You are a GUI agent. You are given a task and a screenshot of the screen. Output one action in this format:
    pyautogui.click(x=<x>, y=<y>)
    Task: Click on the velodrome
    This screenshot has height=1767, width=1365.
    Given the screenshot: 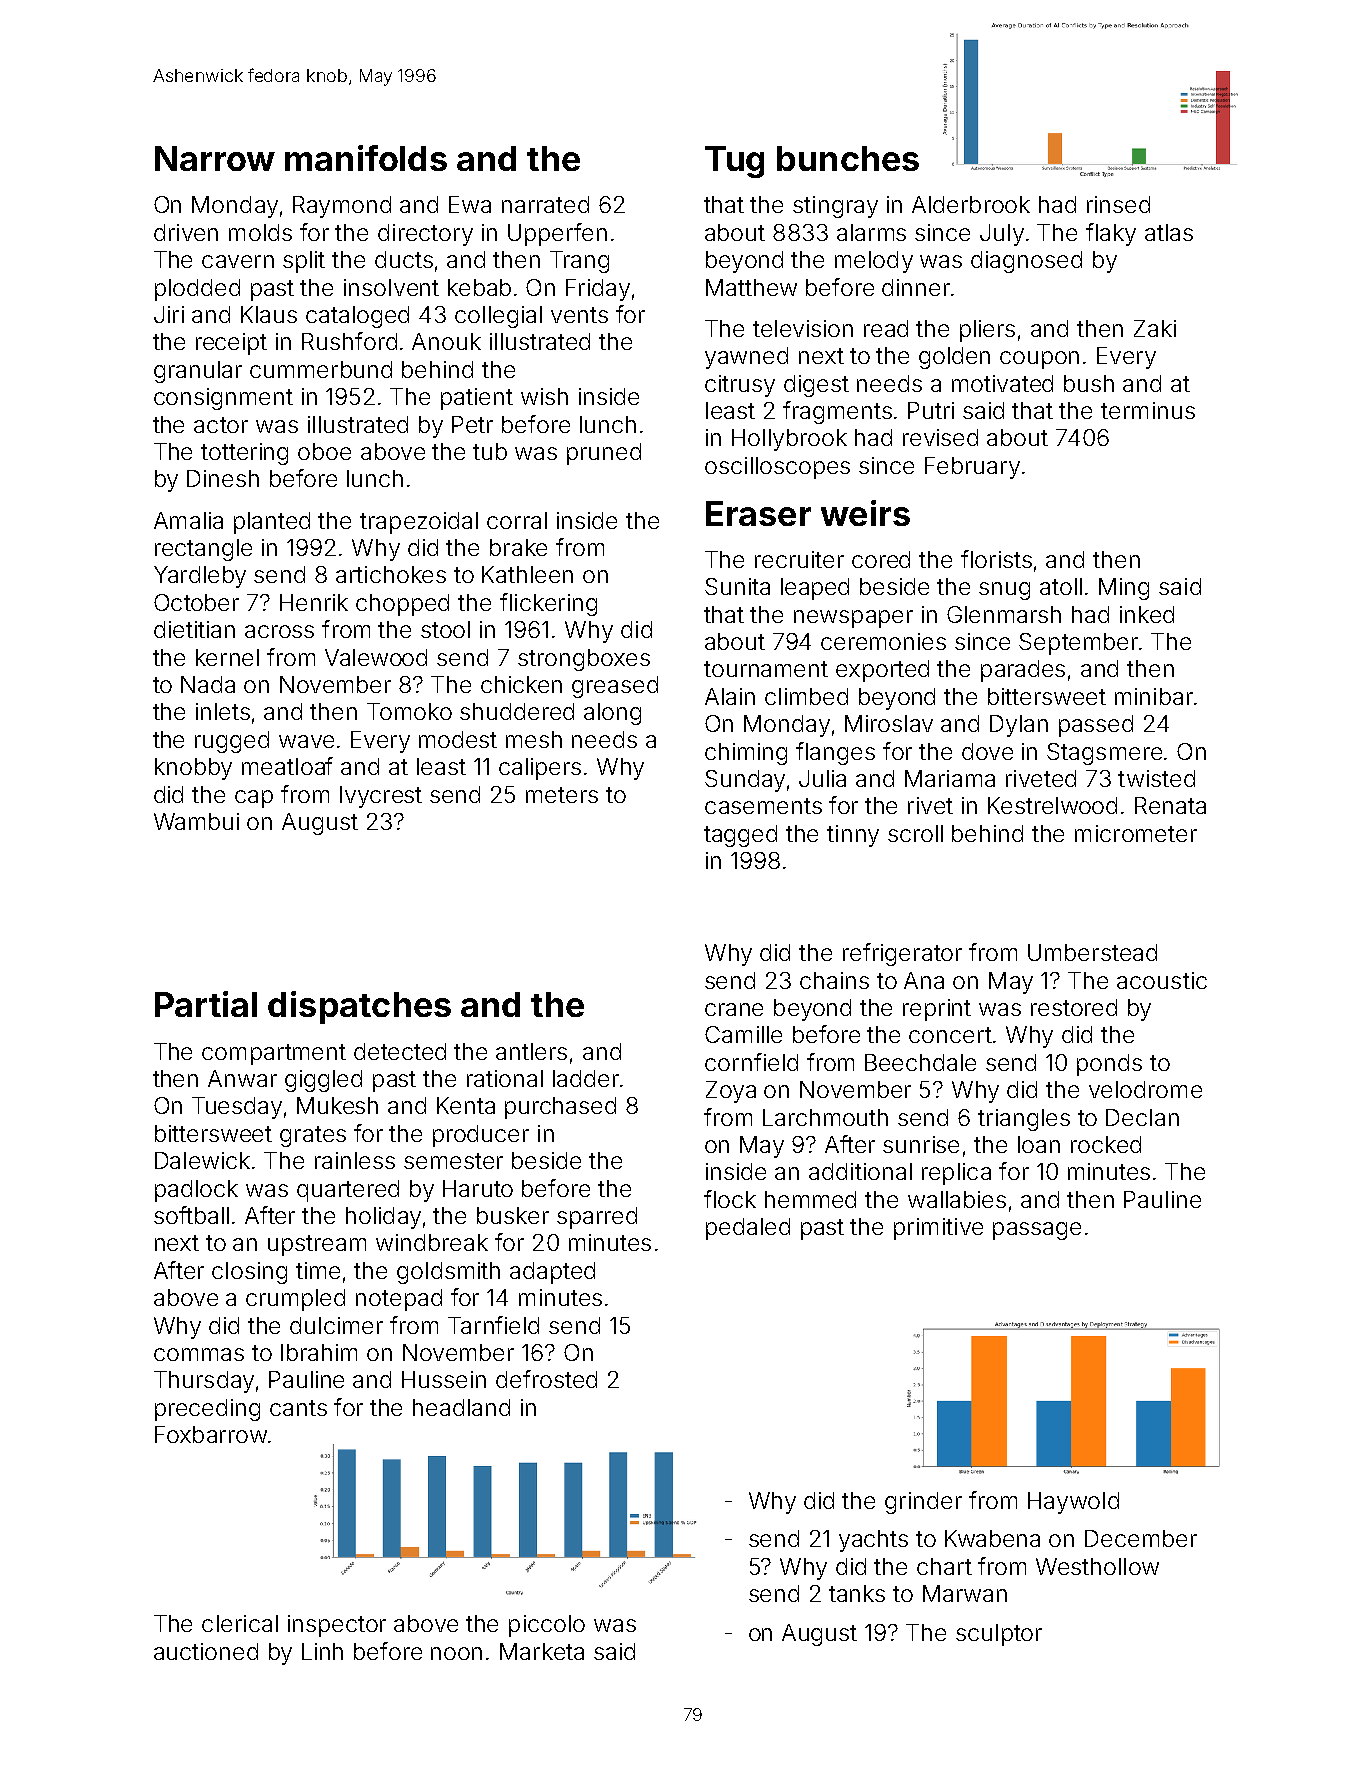 What is the action you would take?
    pyautogui.click(x=1145, y=1089)
